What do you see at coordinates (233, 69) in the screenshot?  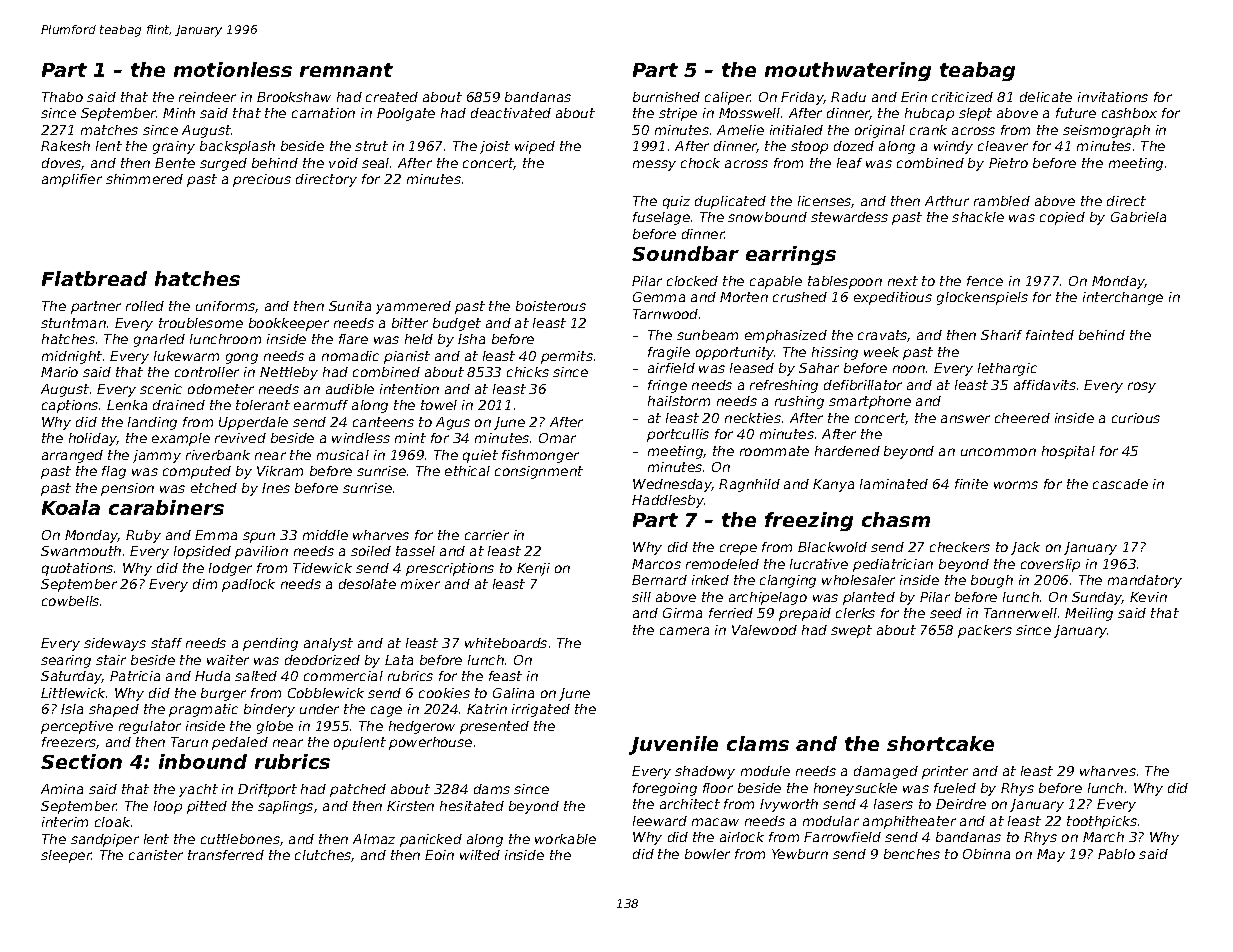 I see `motionless` at bounding box center [233, 69].
